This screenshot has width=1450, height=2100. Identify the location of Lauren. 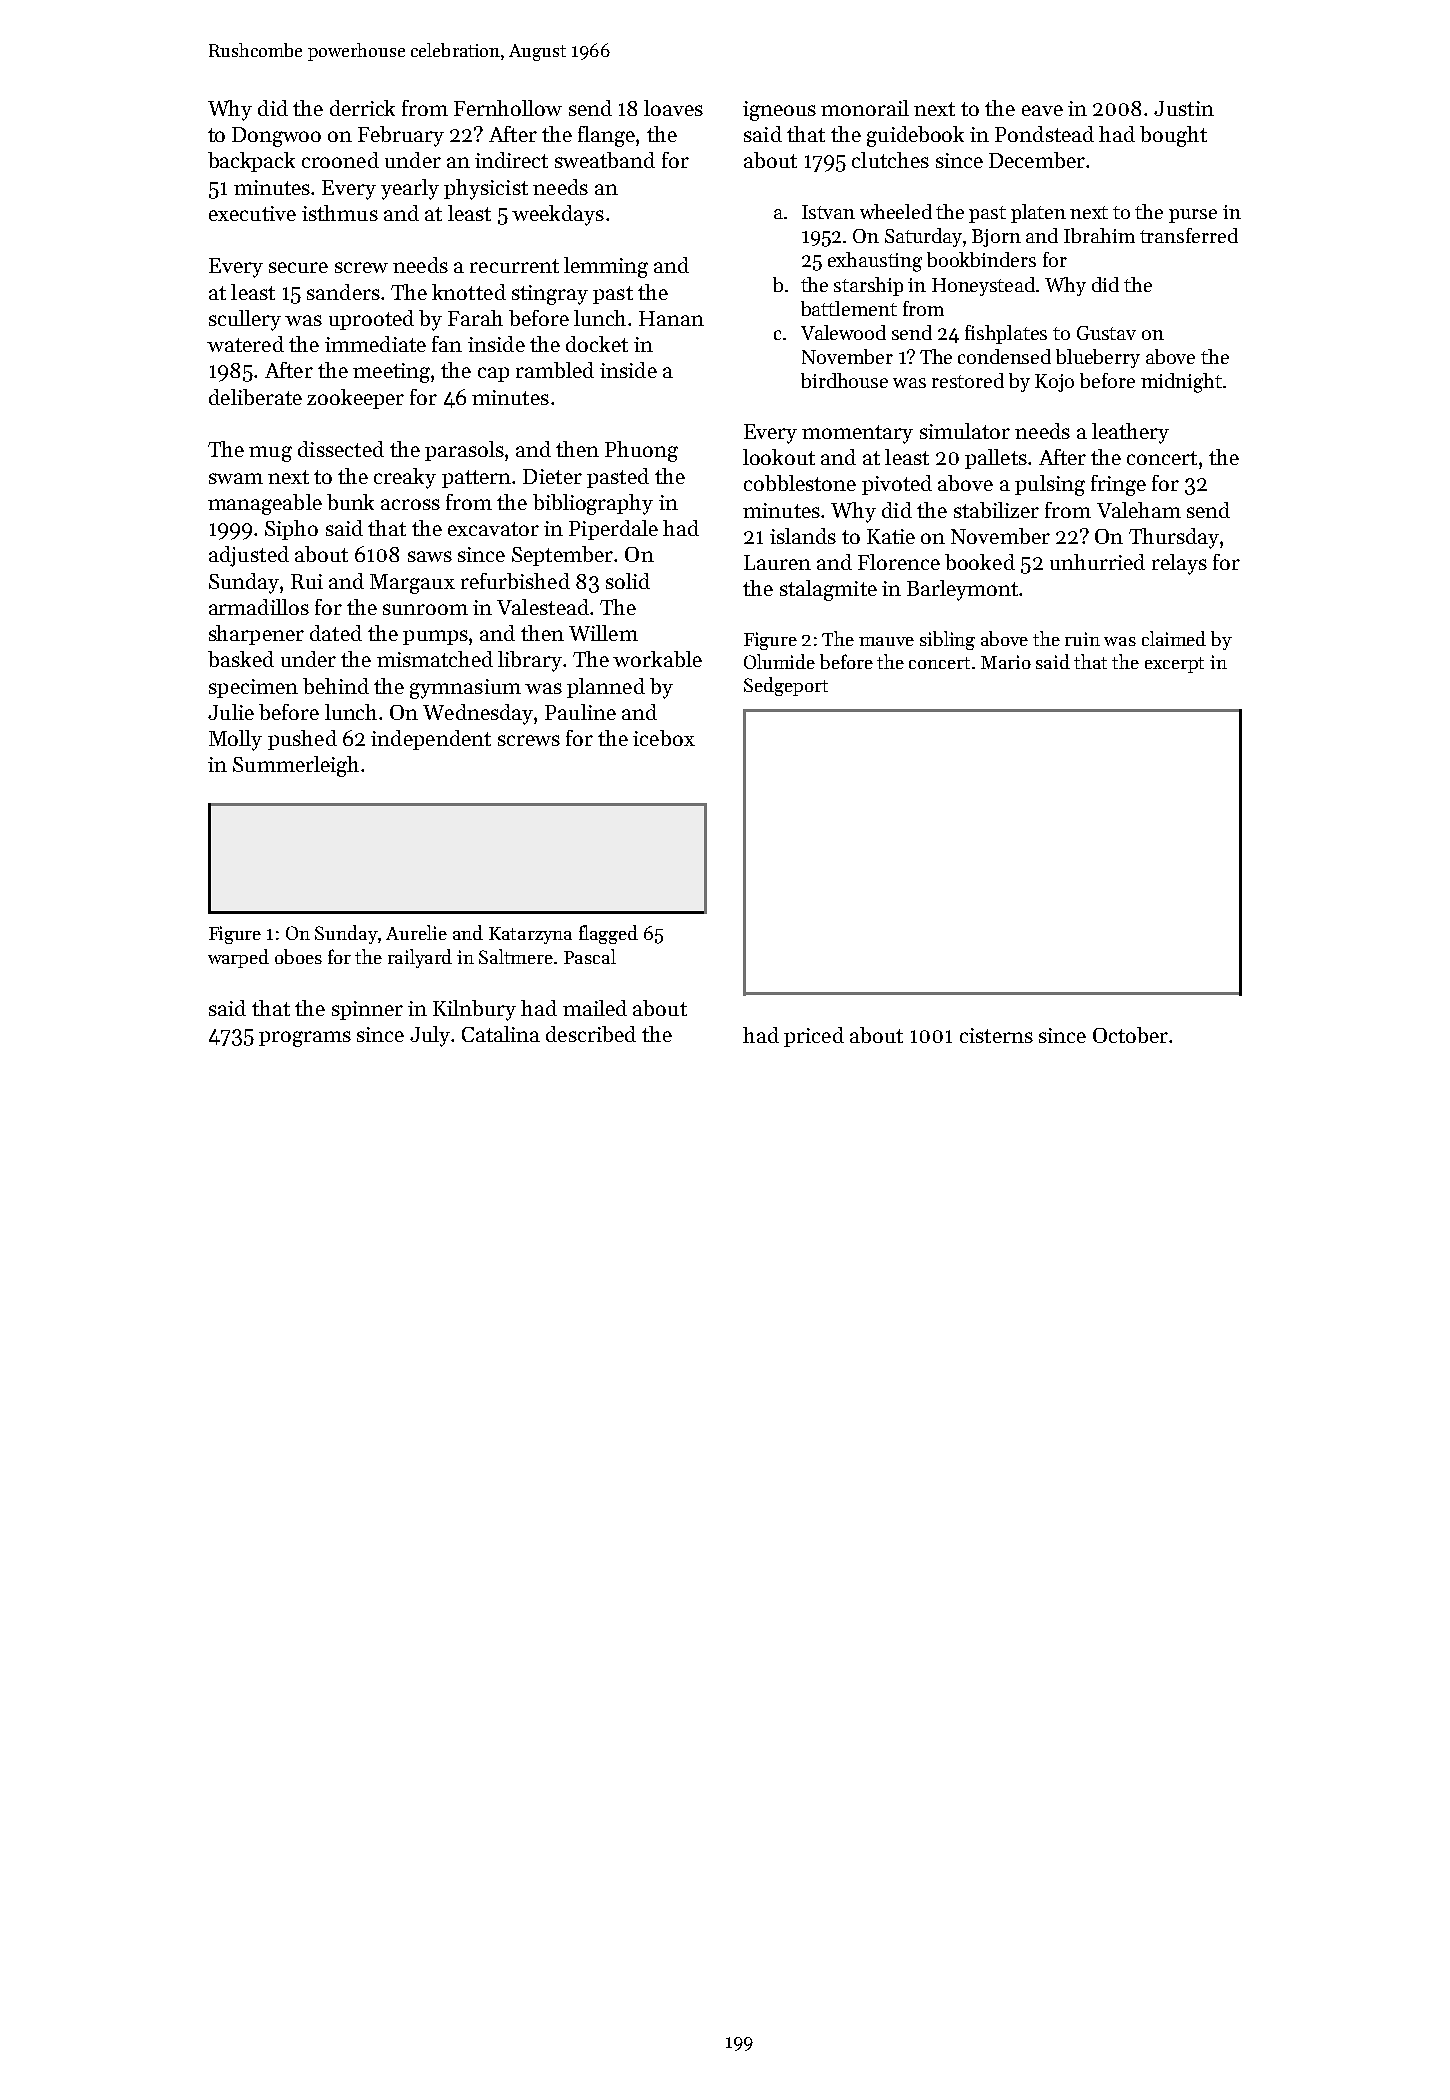
(777, 562).
